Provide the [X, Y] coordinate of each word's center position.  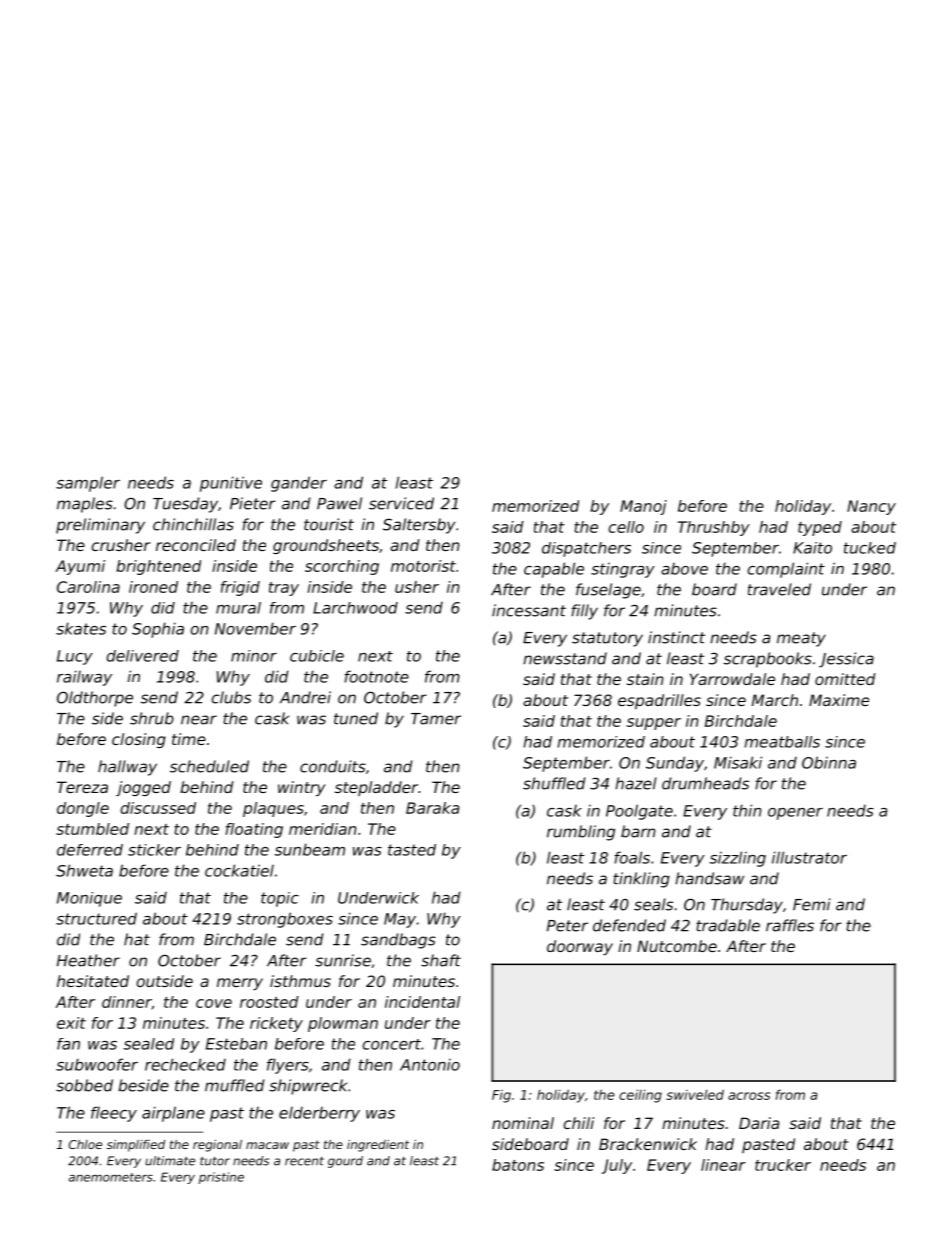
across [749, 1096]
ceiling [640, 1096]
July [617, 1166]
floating [254, 830]
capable [554, 570]
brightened [158, 567]
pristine [221, 1178]
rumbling [581, 833]
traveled [779, 589]
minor [254, 656]
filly [584, 612]
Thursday [747, 906]
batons [518, 1165]
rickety [276, 1024]
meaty [801, 639]
